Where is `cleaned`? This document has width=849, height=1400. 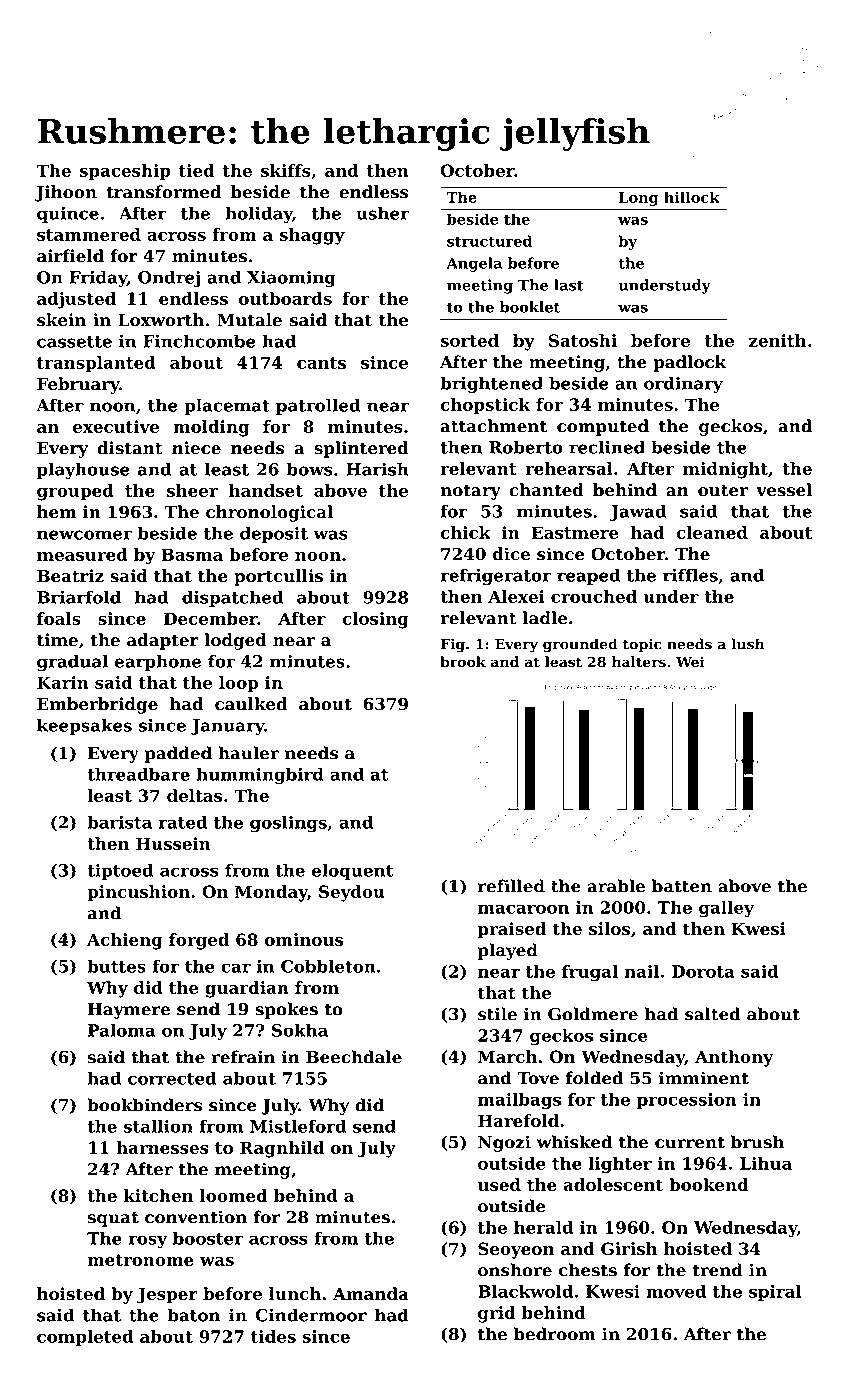
cleaned is located at coordinates (712, 532).
